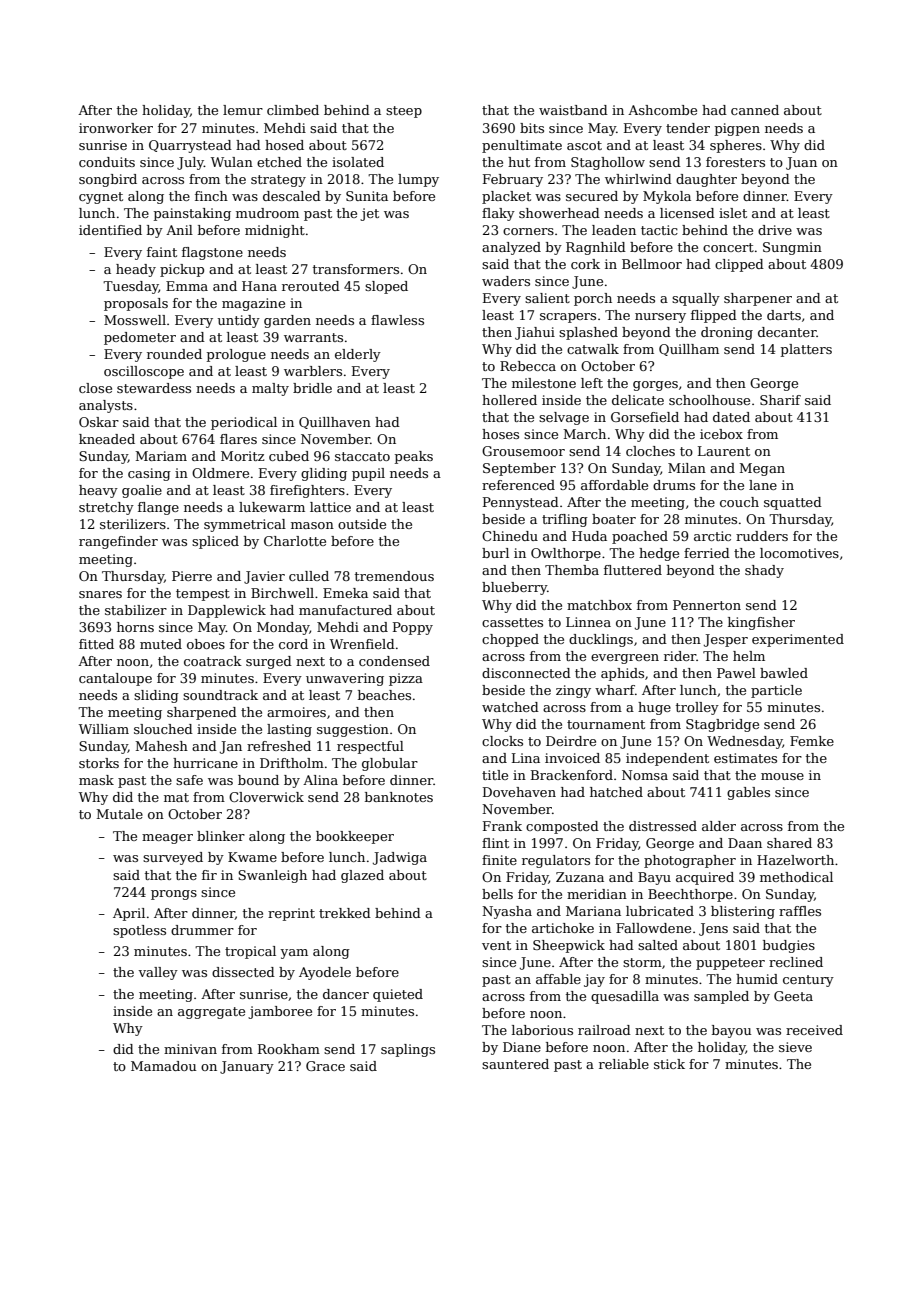 Image resolution: width=924 pixels, height=1308 pixels. Describe the element at coordinates (312, 388) in the document. I see `bridle` at that location.
